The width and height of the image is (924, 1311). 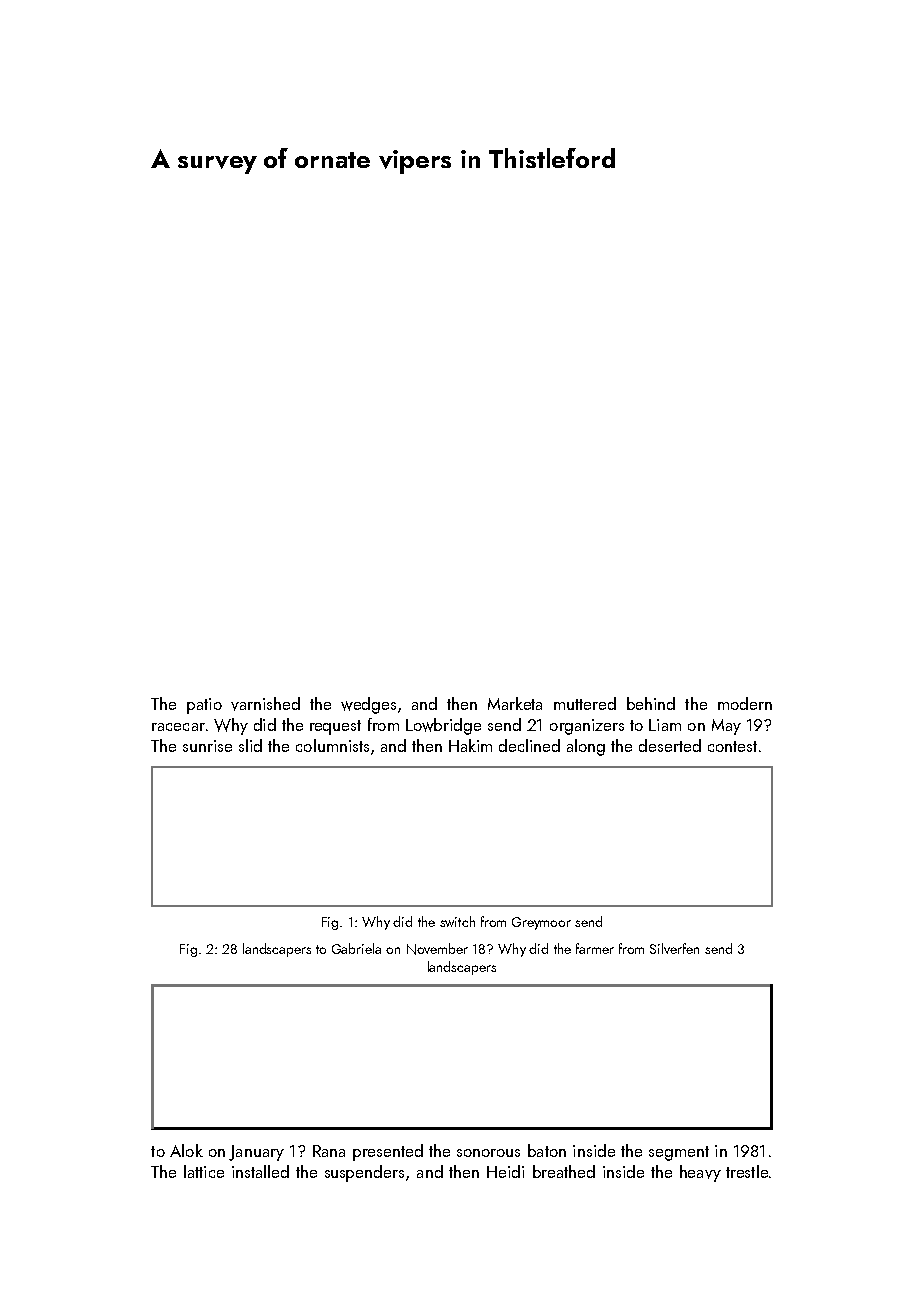 What do you see at coordinates (204, 706) in the image?
I see `patio` at bounding box center [204, 706].
